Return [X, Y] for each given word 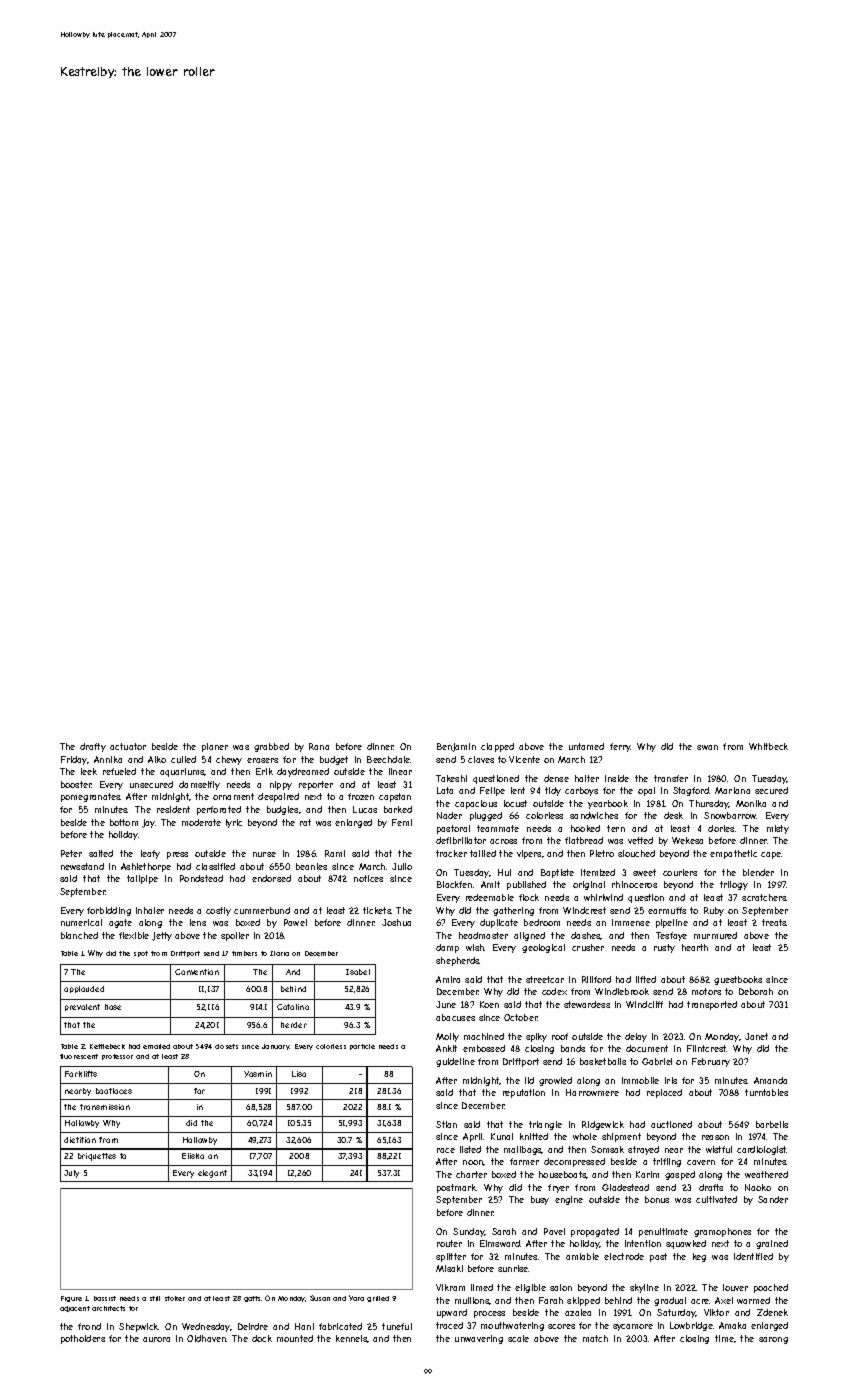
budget [334, 760]
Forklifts [81, 1074]
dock [262, 1338]
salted [101, 853]
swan [707, 747]
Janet [756, 1036]
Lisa [299, 1074]
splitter [451, 1257]
